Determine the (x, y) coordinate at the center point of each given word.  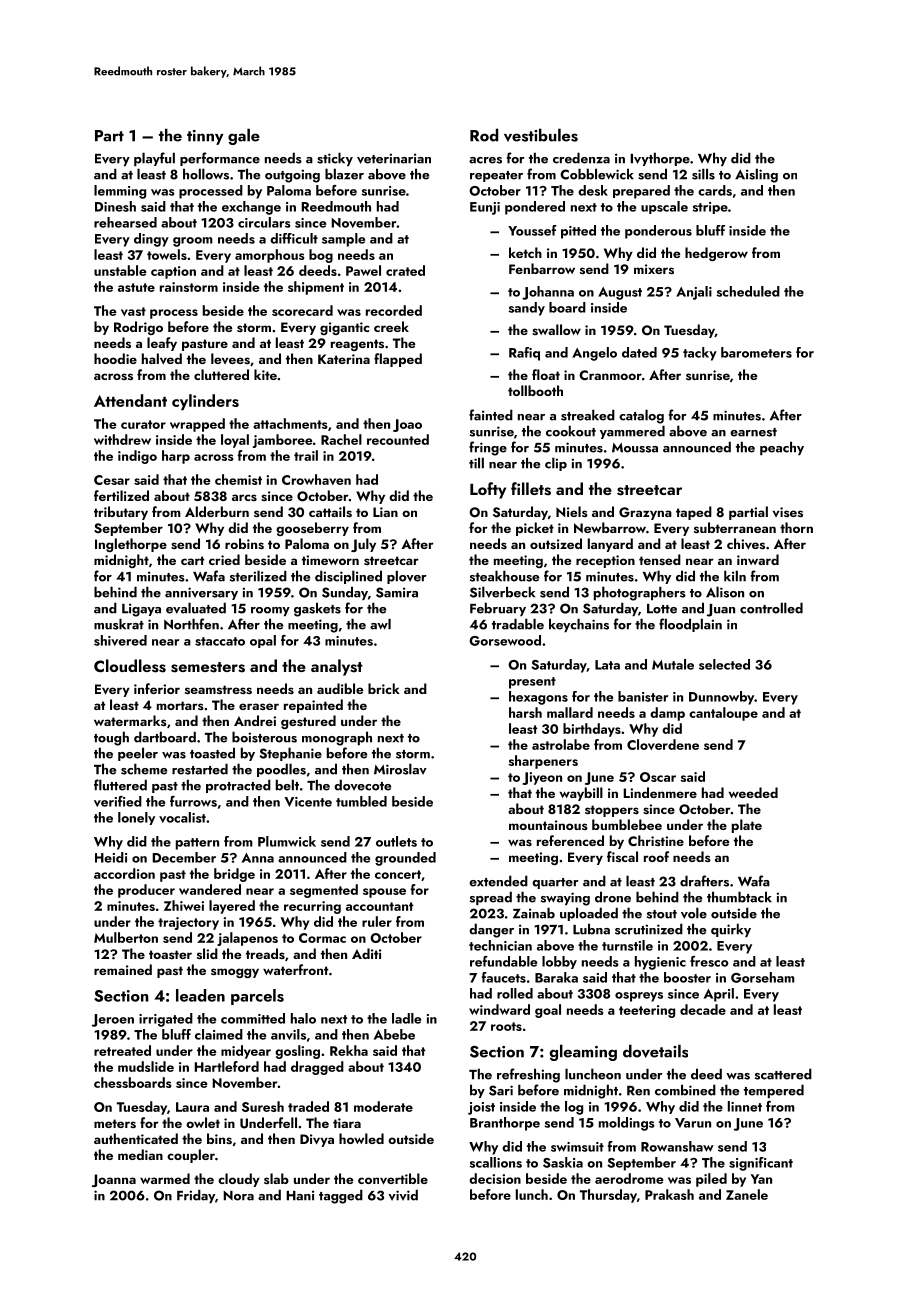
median (140, 1154)
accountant (379, 906)
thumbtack (739, 897)
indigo (137, 457)
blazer (344, 174)
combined (685, 1090)
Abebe (394, 1034)
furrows (193, 801)
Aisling (756, 175)
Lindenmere (660, 792)
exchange (251, 208)
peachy (782, 448)
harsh (525, 712)
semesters (208, 667)
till (476, 463)
